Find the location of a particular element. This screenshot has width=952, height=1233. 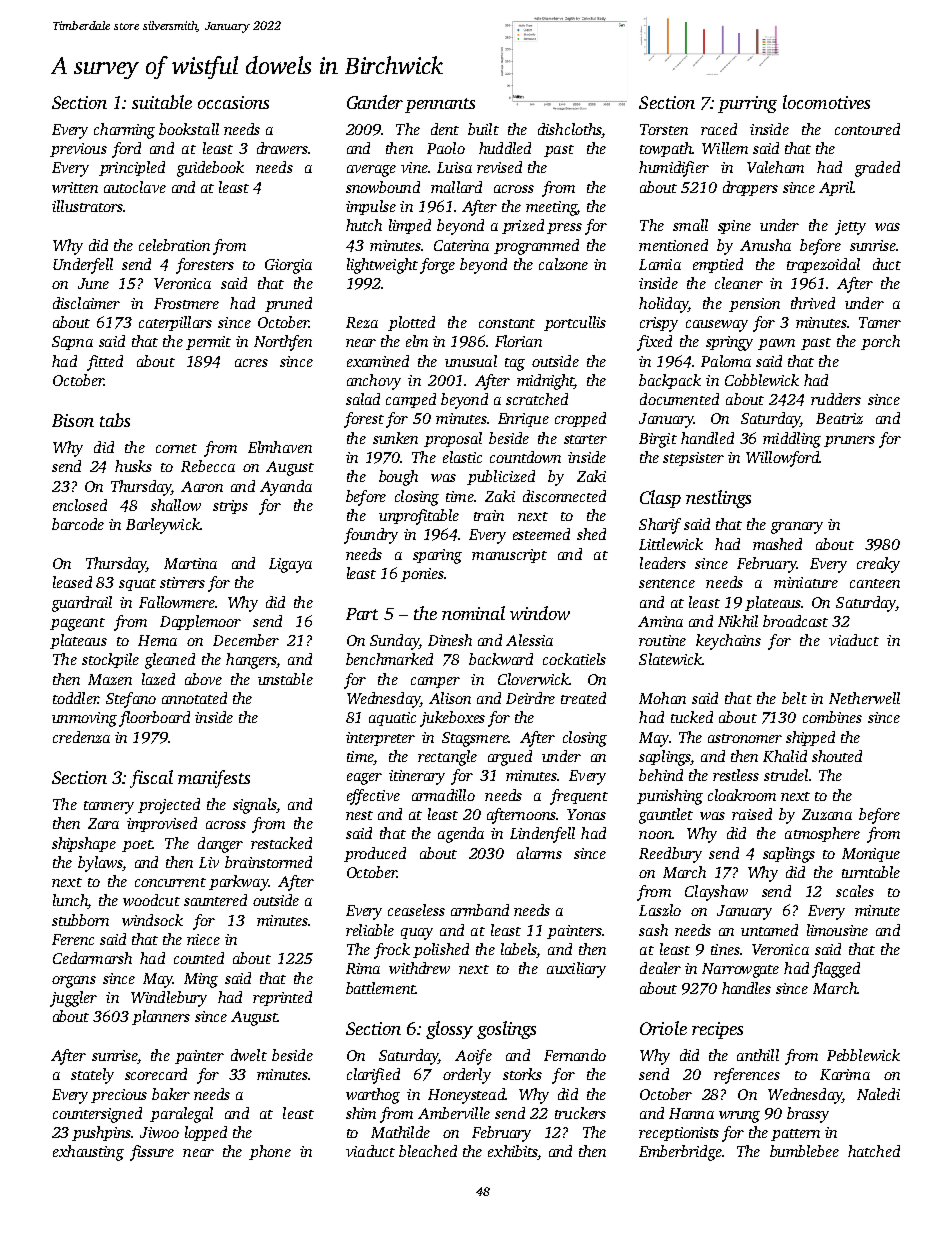

guardrail is located at coordinates (82, 604).
